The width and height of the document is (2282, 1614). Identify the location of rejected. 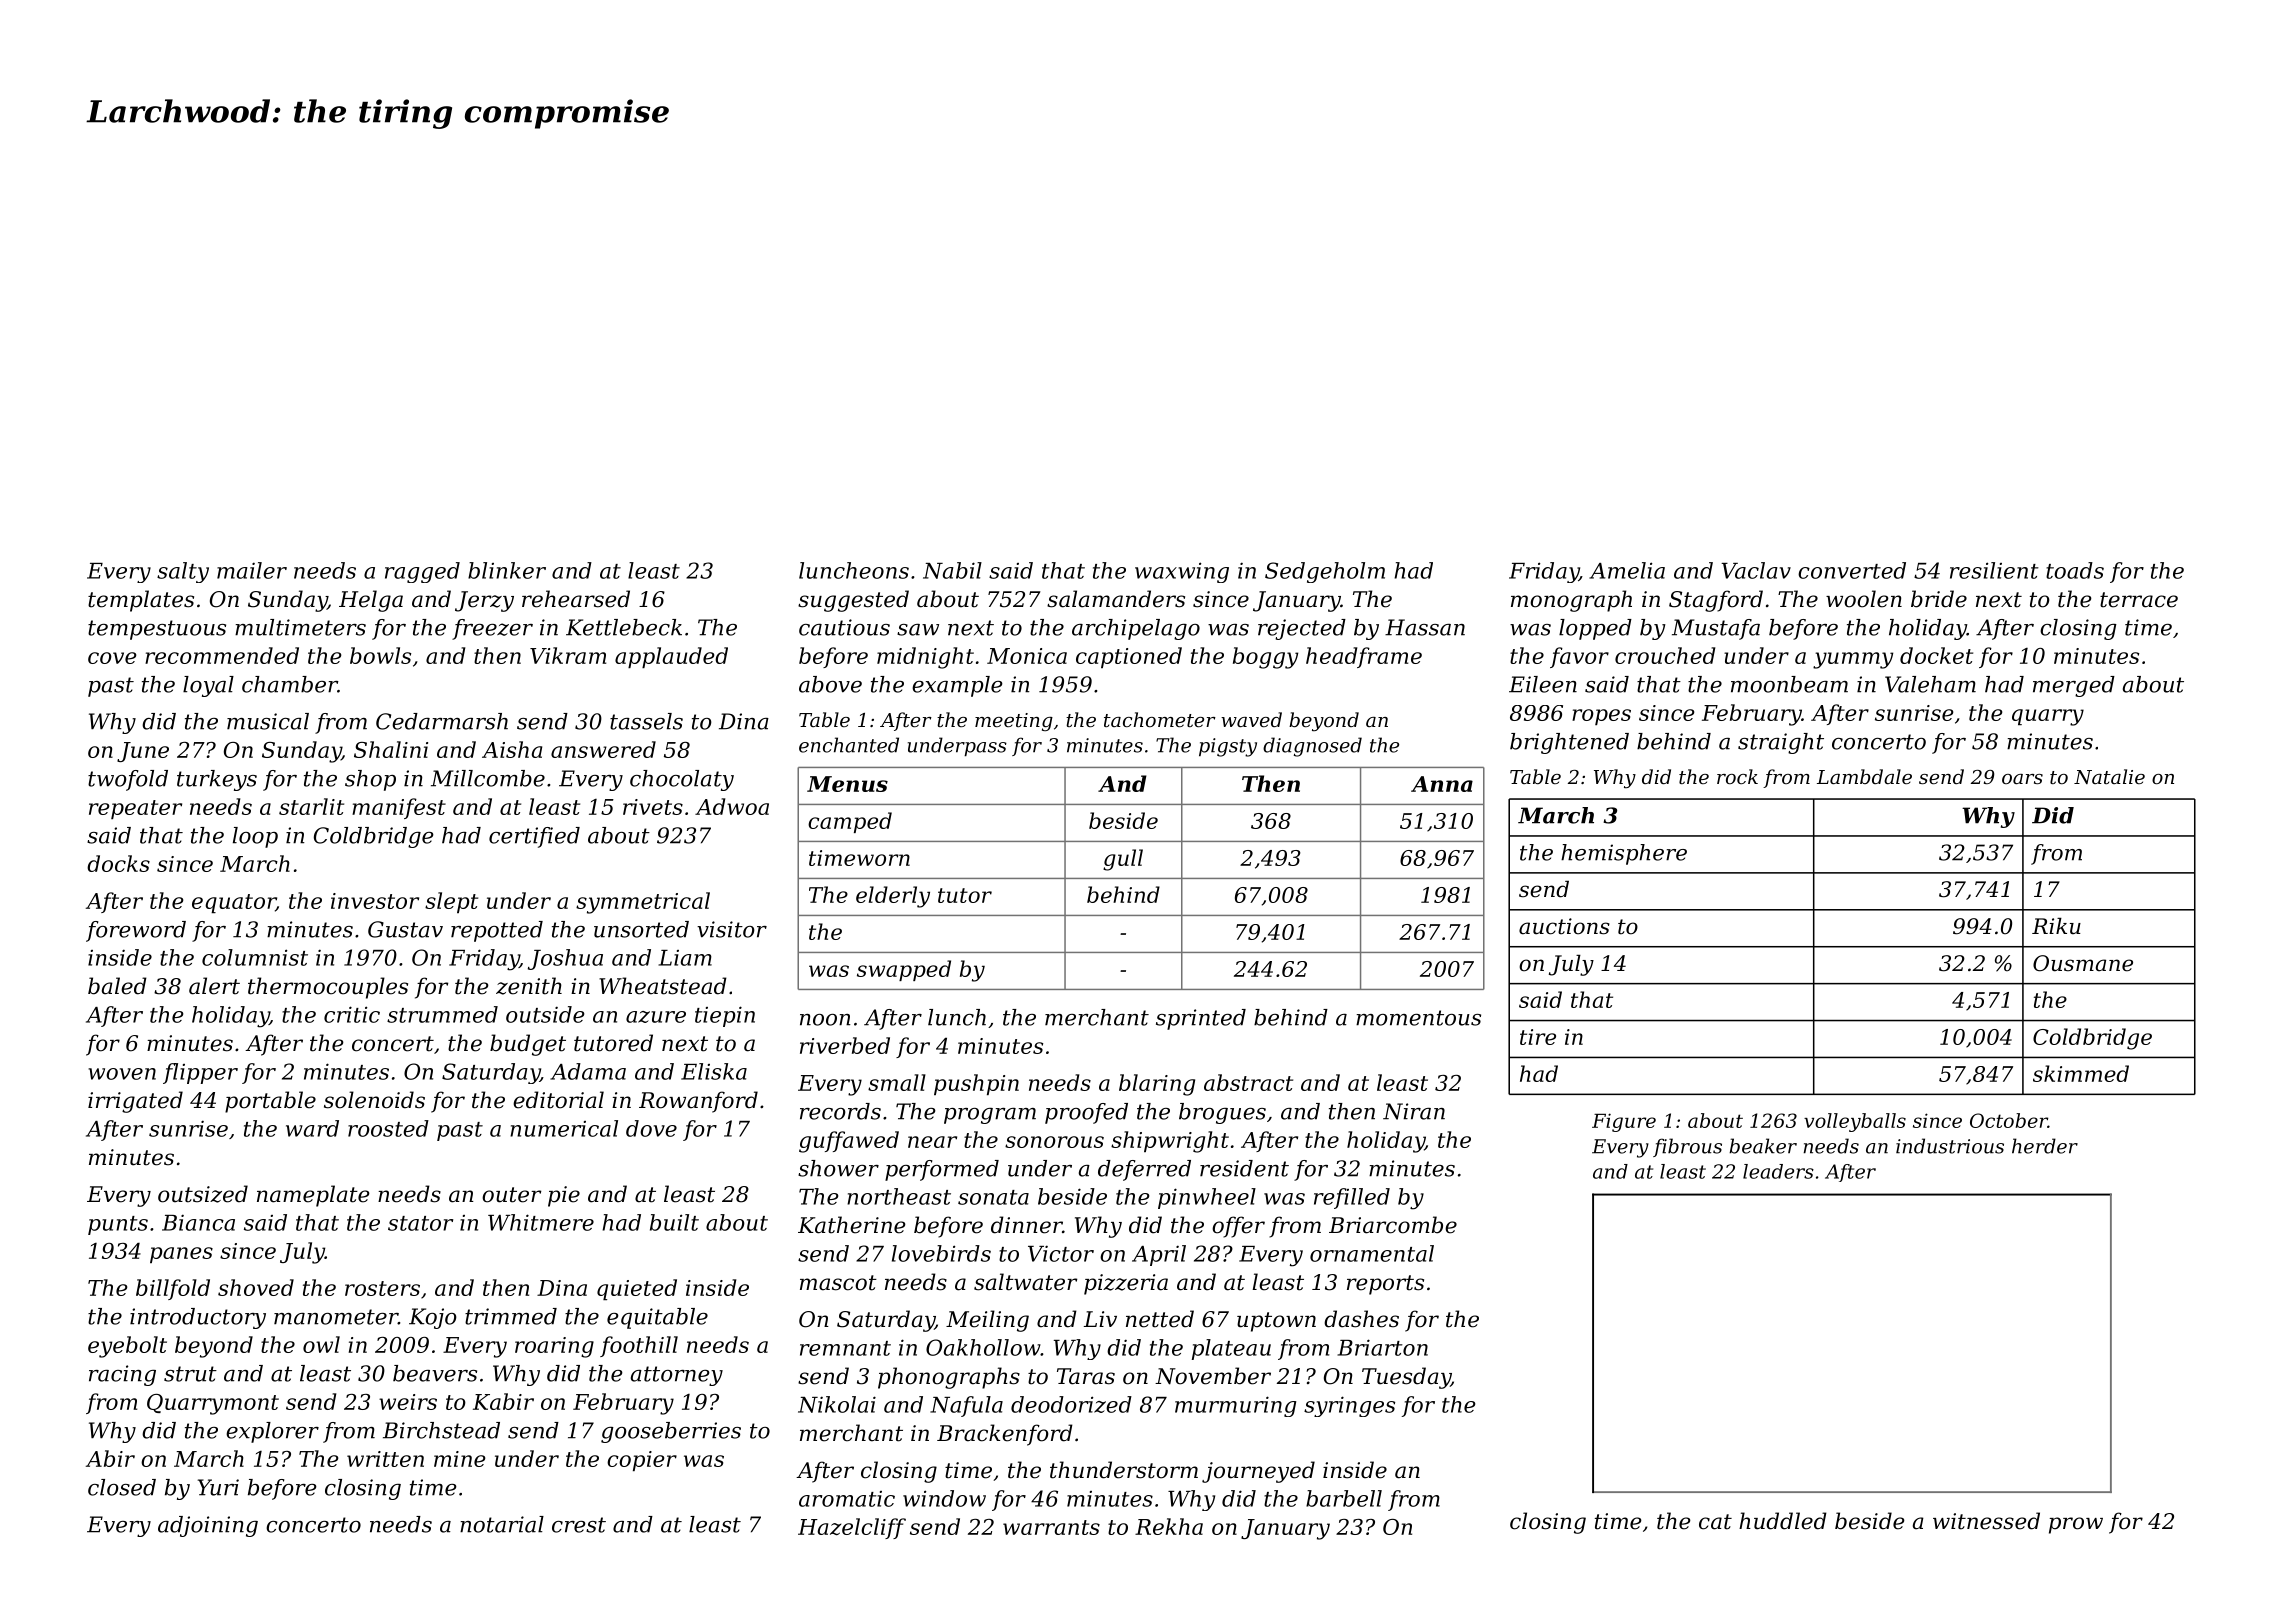
(1302, 629).
